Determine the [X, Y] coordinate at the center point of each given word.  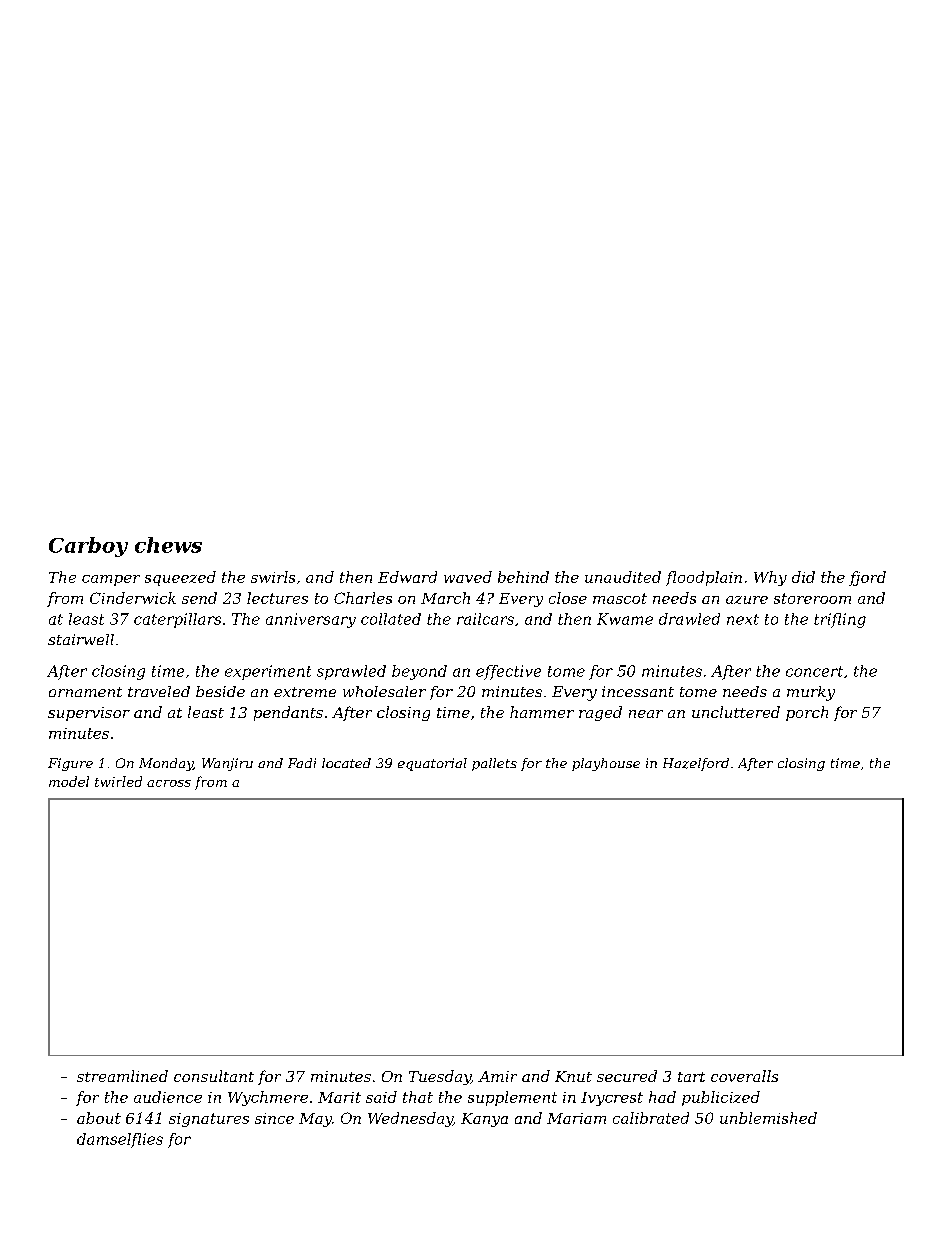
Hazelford [696, 764]
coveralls [744, 1076]
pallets [494, 764]
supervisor [89, 714]
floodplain [704, 578]
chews [168, 545]
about [99, 1118]
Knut [573, 1076]
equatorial [432, 764]
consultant [214, 1076]
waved [468, 577]
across [169, 783]
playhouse [606, 764]
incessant [638, 691]
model [69, 781]
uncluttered [736, 712]
